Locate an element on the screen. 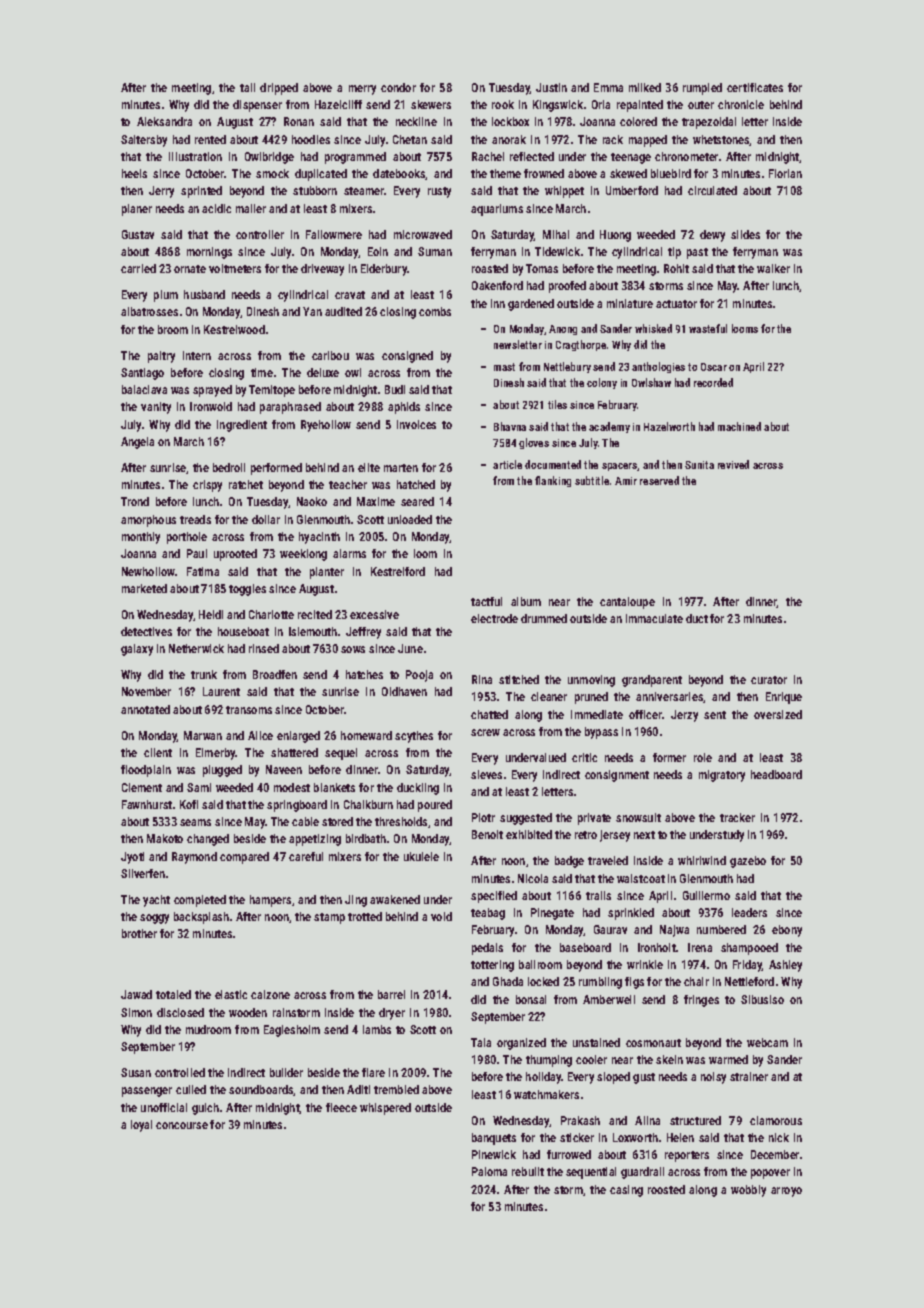  crispy is located at coordinates (207, 486).
